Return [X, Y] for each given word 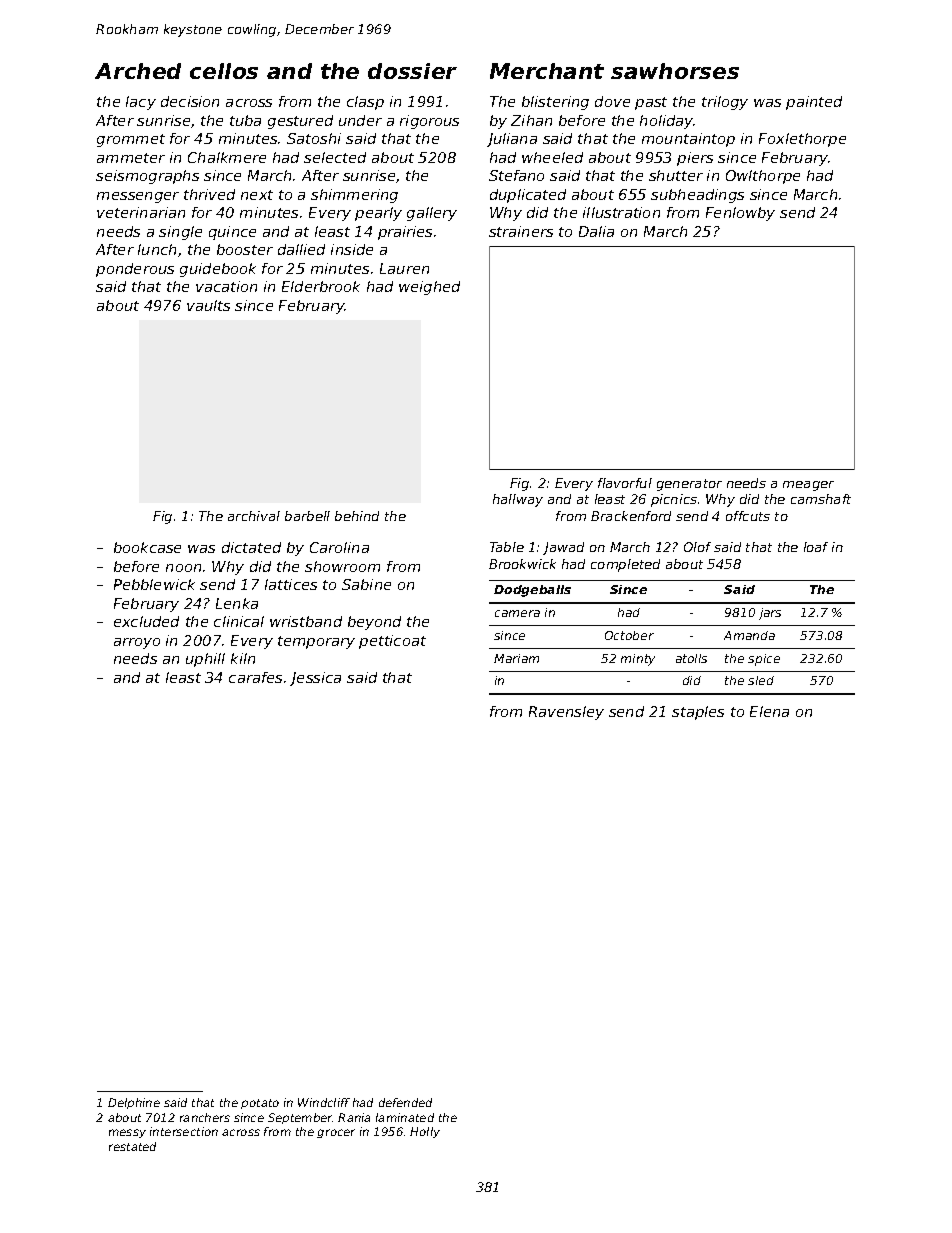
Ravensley [566, 713]
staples [698, 713]
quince [232, 233]
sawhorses [675, 71]
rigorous [429, 122]
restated [132, 1146]
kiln [243, 658]
